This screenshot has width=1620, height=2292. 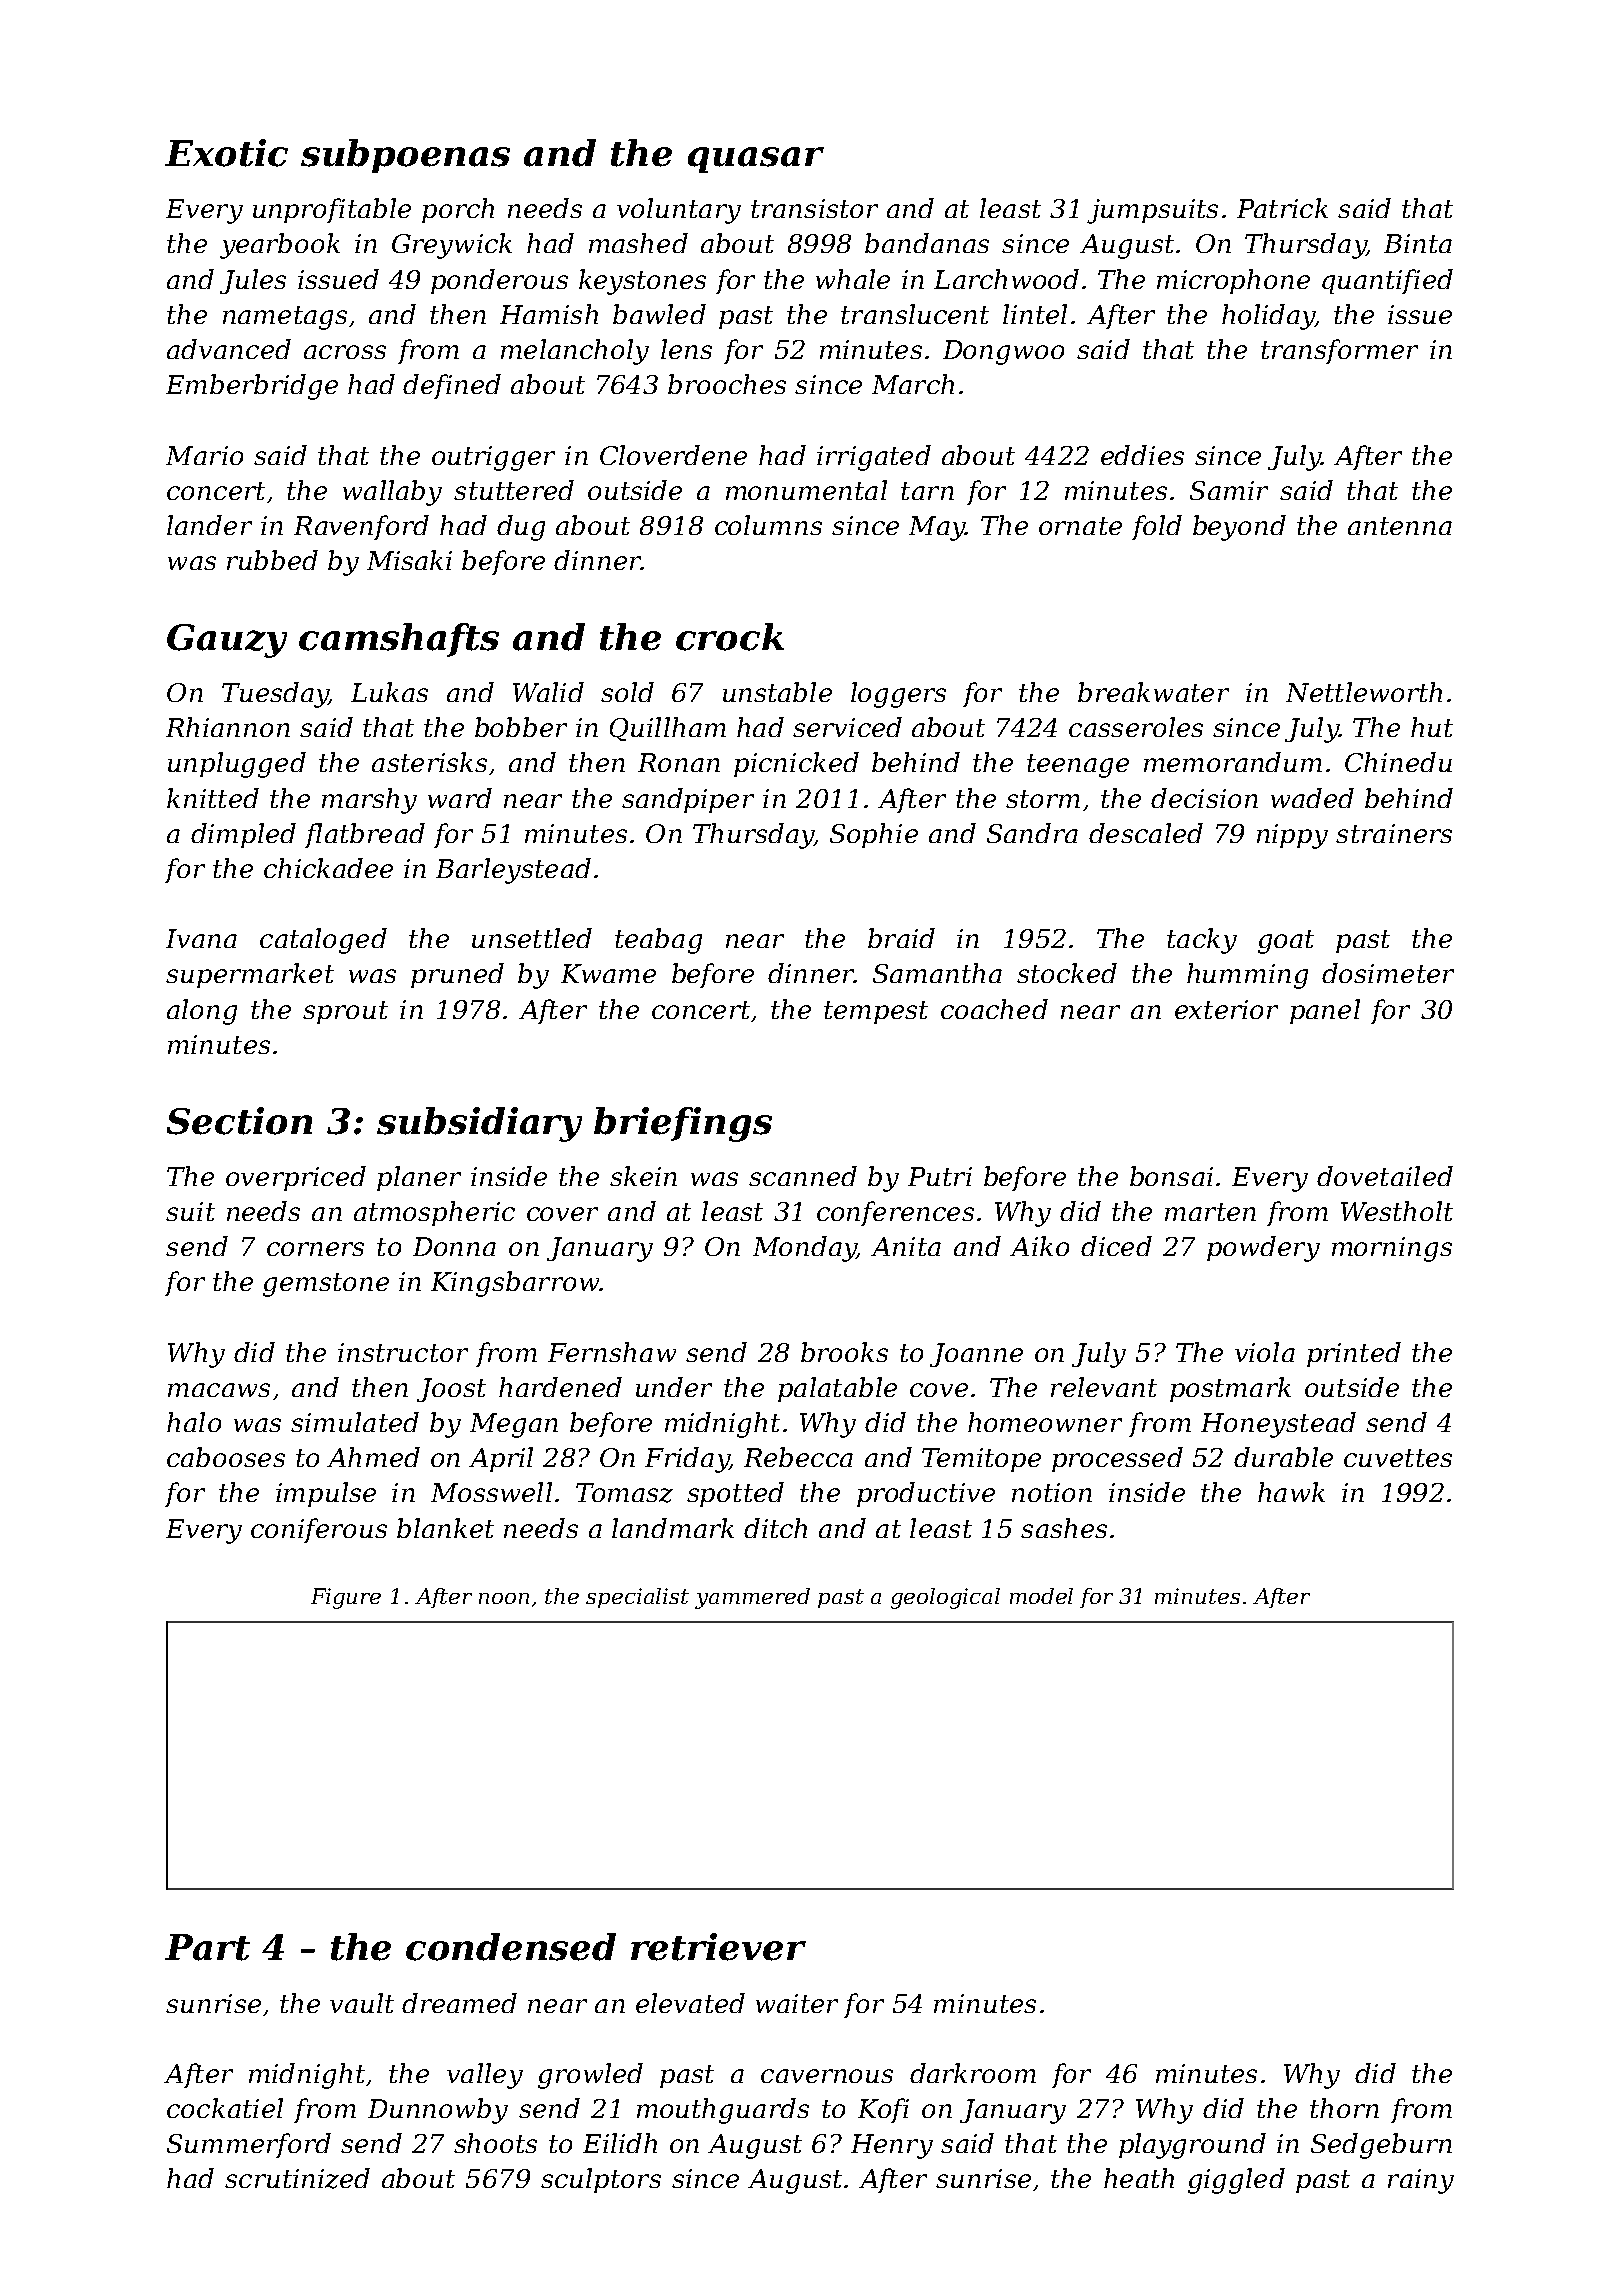 I want to click on stocked, so click(x=1067, y=973).
